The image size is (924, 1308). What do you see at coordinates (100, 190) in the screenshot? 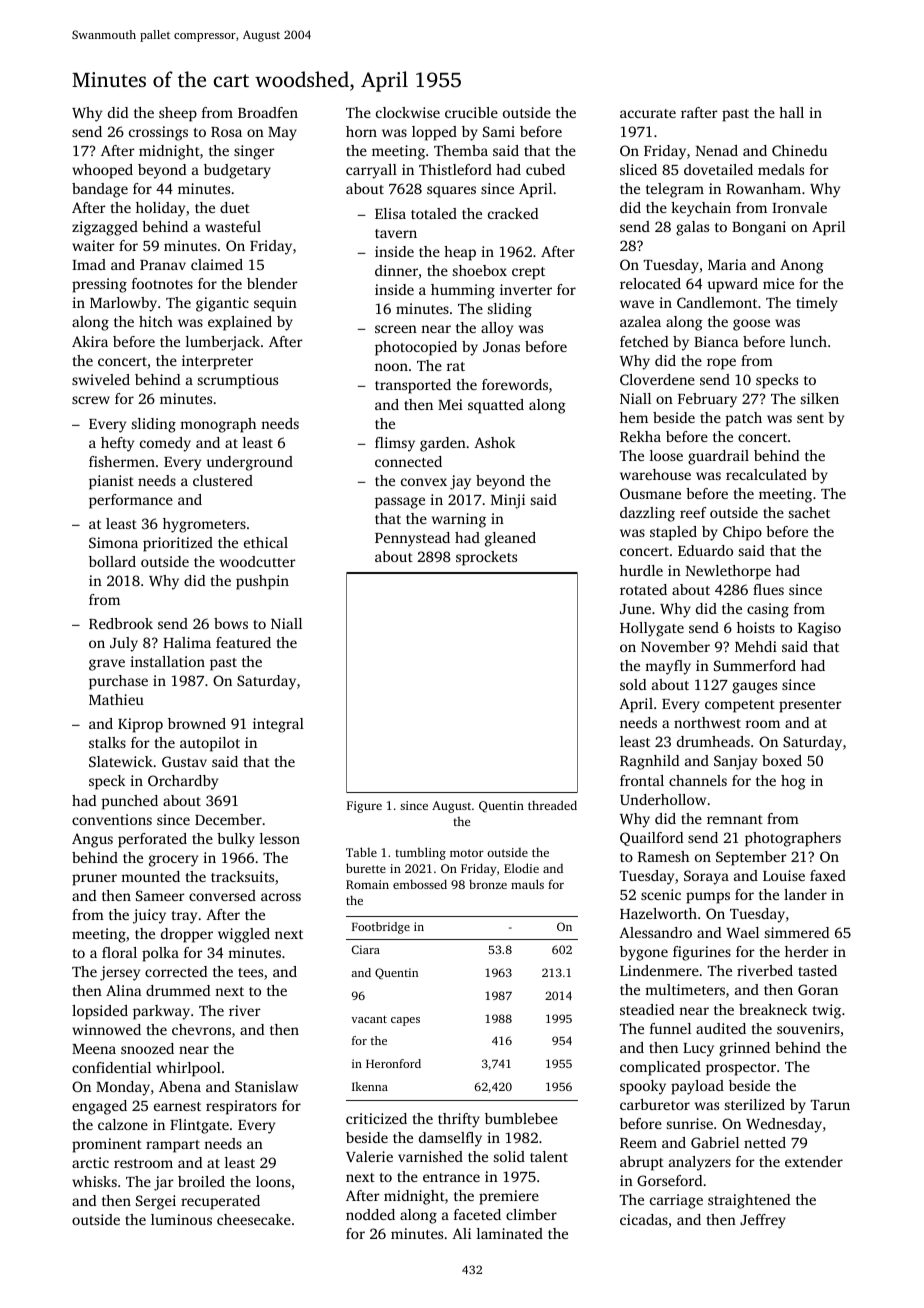
I see `bandage` at bounding box center [100, 190].
